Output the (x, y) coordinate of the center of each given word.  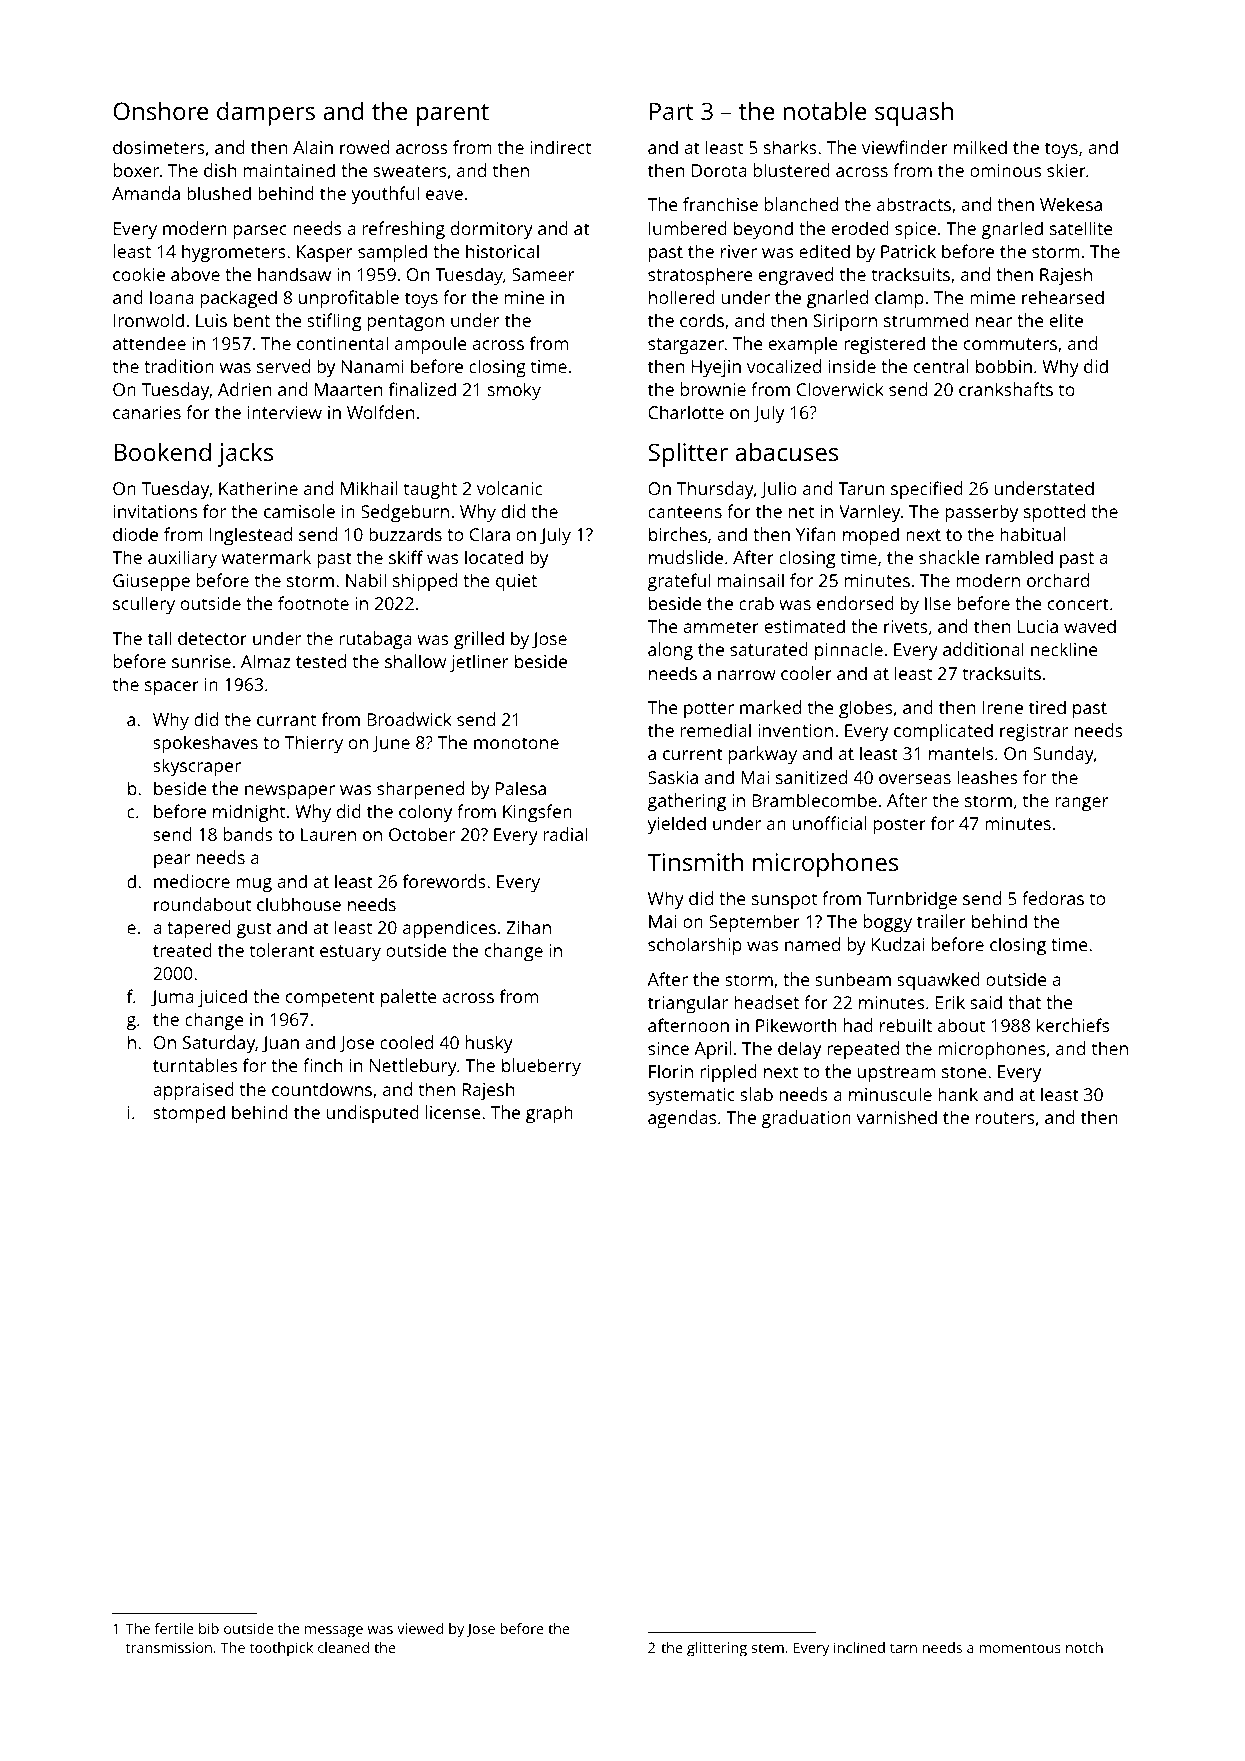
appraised (193, 1091)
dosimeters (159, 147)
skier (1066, 170)
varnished (897, 1117)
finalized (422, 389)
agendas (682, 1119)
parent (453, 115)
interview (285, 412)
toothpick (281, 1649)
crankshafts (1006, 389)
